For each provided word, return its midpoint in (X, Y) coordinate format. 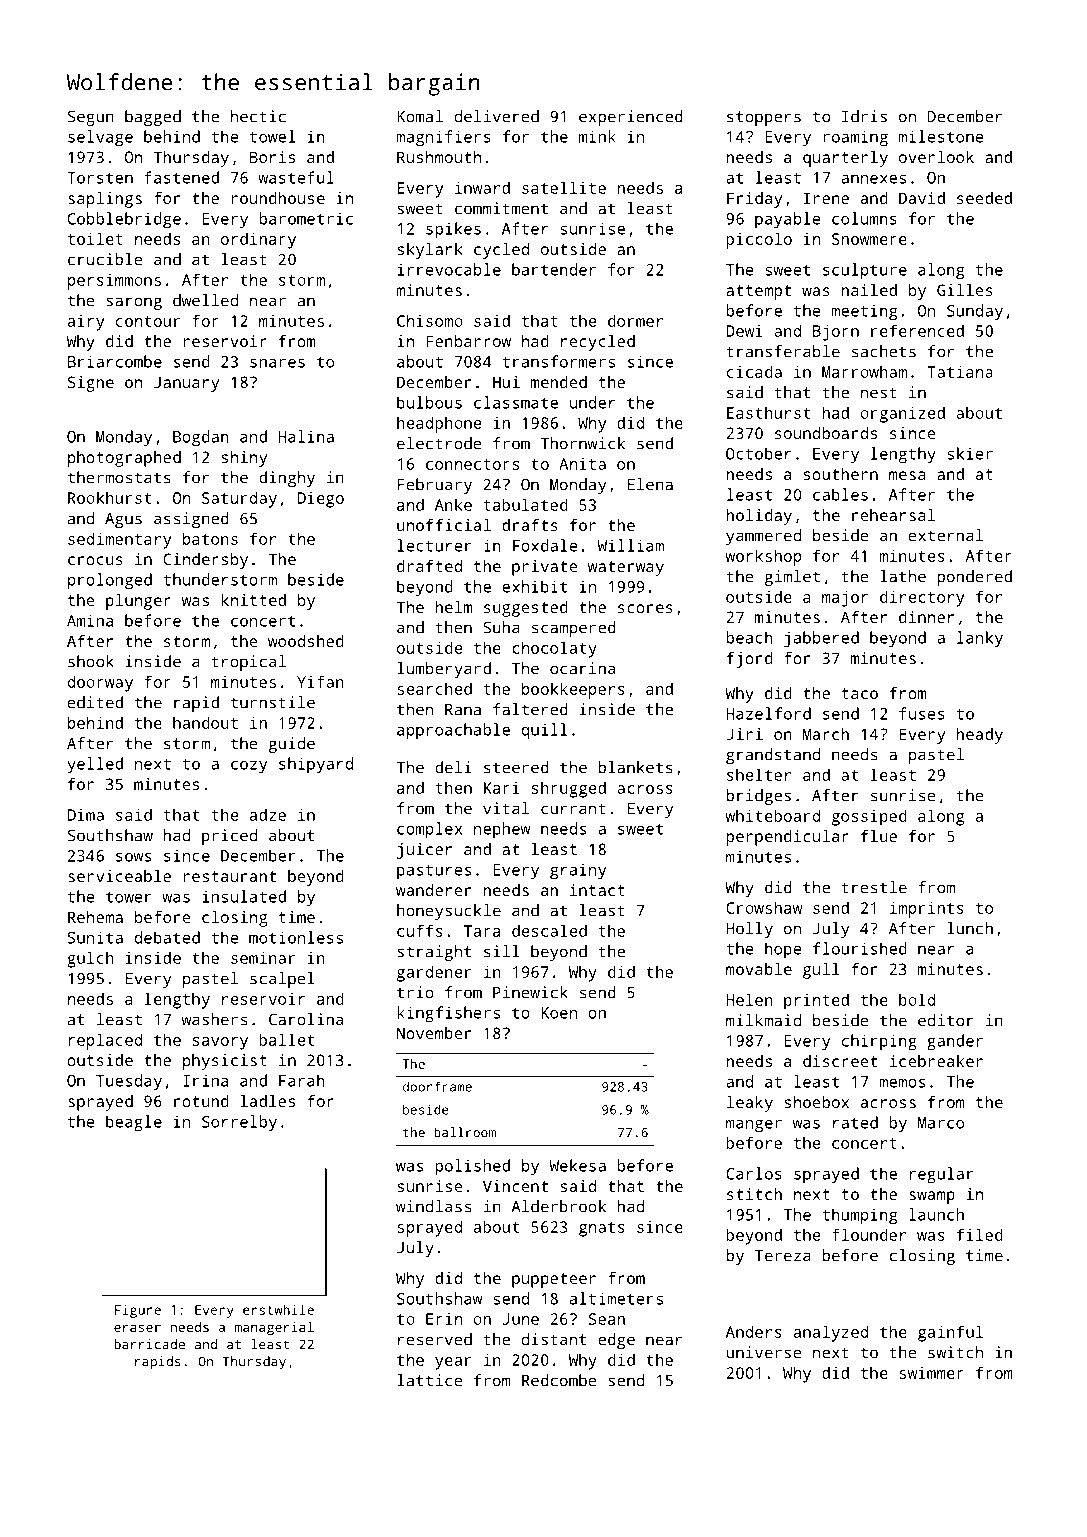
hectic (258, 116)
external (946, 535)
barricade (149, 1344)
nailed (869, 290)
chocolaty (554, 649)
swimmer (931, 1373)
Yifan (320, 681)
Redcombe (559, 1380)
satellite (564, 187)
